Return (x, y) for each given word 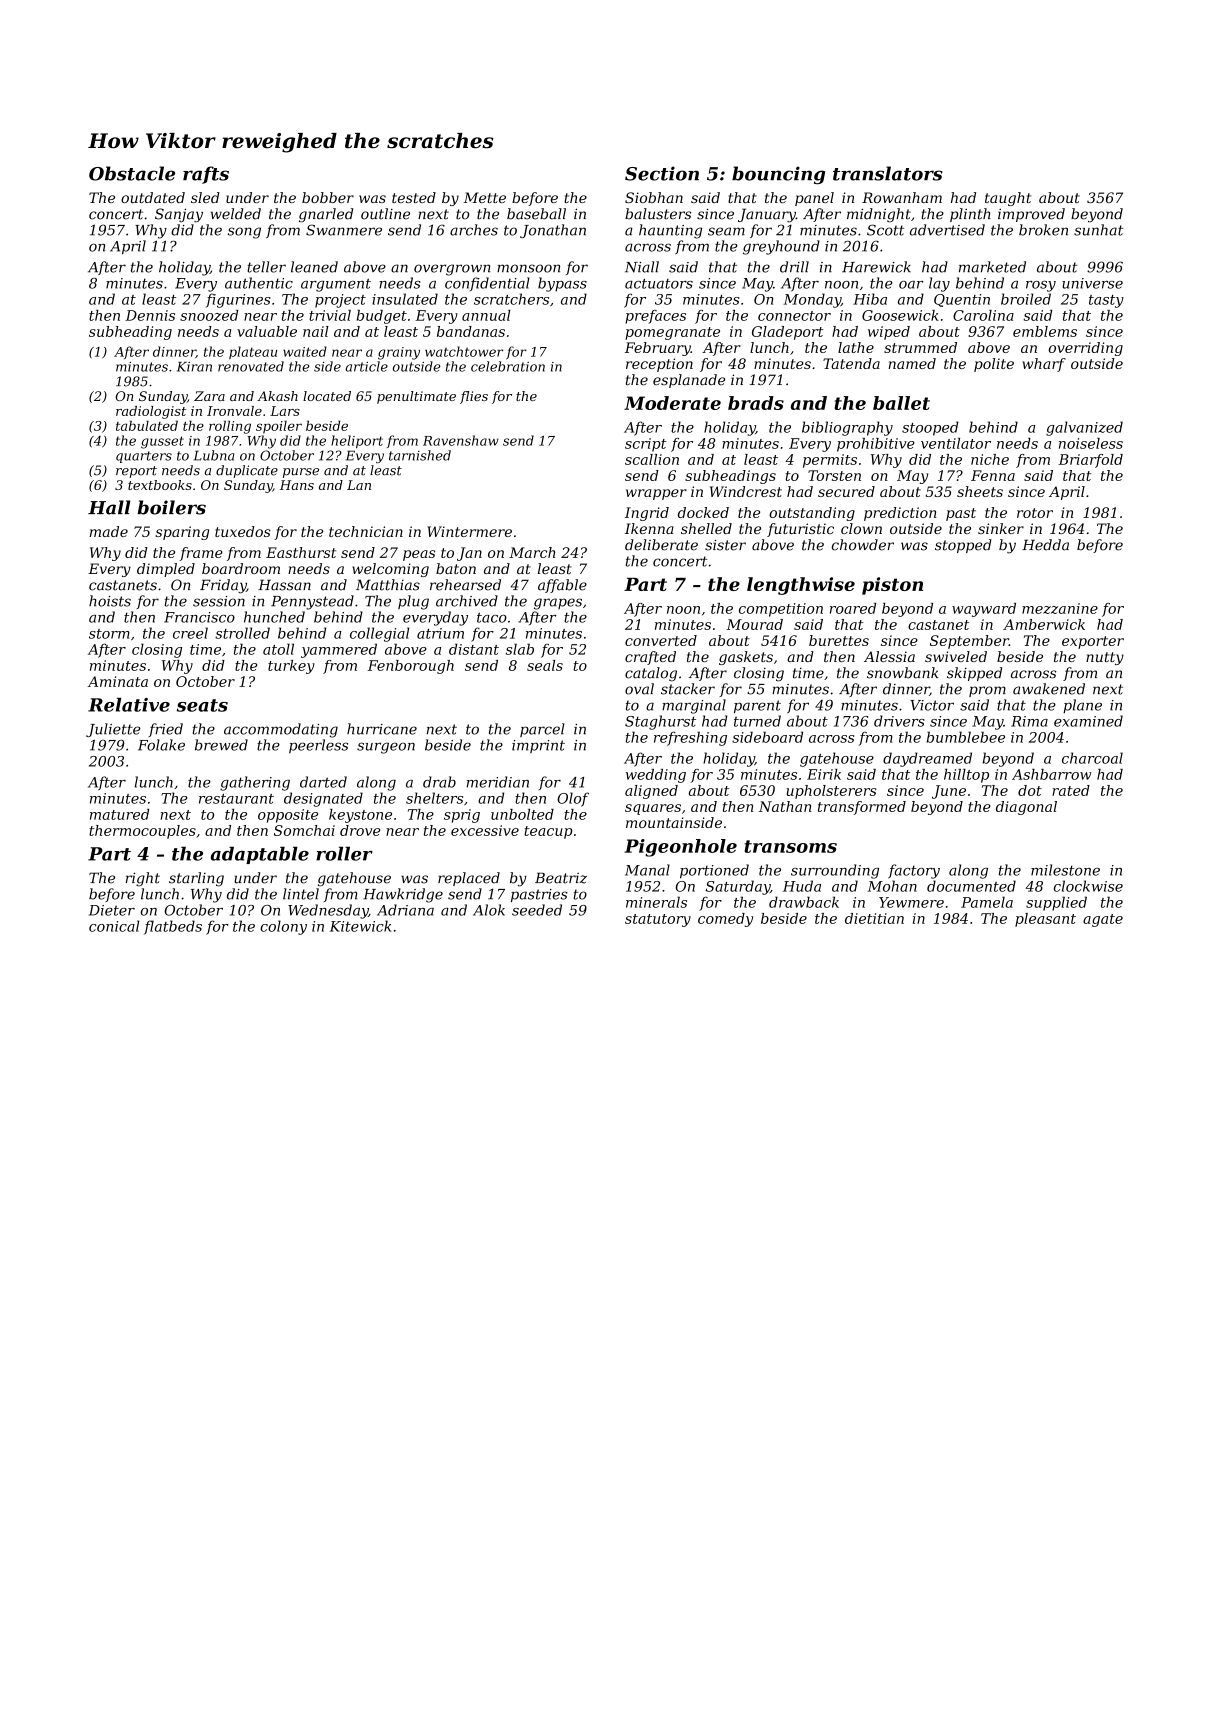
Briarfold (1090, 461)
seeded (537, 910)
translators (888, 173)
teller (266, 267)
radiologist (151, 412)
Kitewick (360, 926)
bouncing (778, 175)
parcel (542, 730)
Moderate (672, 403)
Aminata (118, 681)
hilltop (966, 776)
